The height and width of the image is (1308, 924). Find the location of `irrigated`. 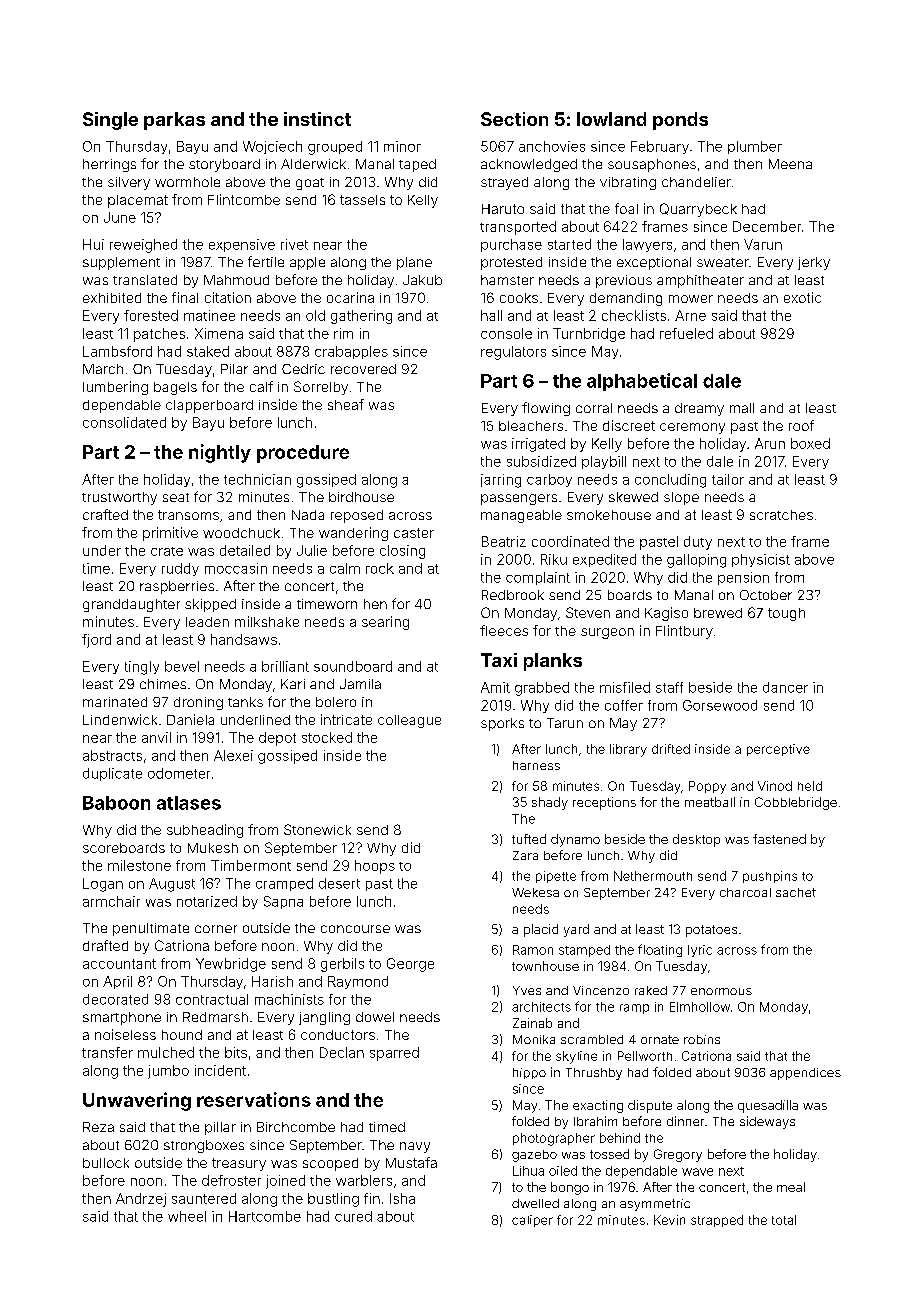

irrigated is located at coordinates (538, 445).
